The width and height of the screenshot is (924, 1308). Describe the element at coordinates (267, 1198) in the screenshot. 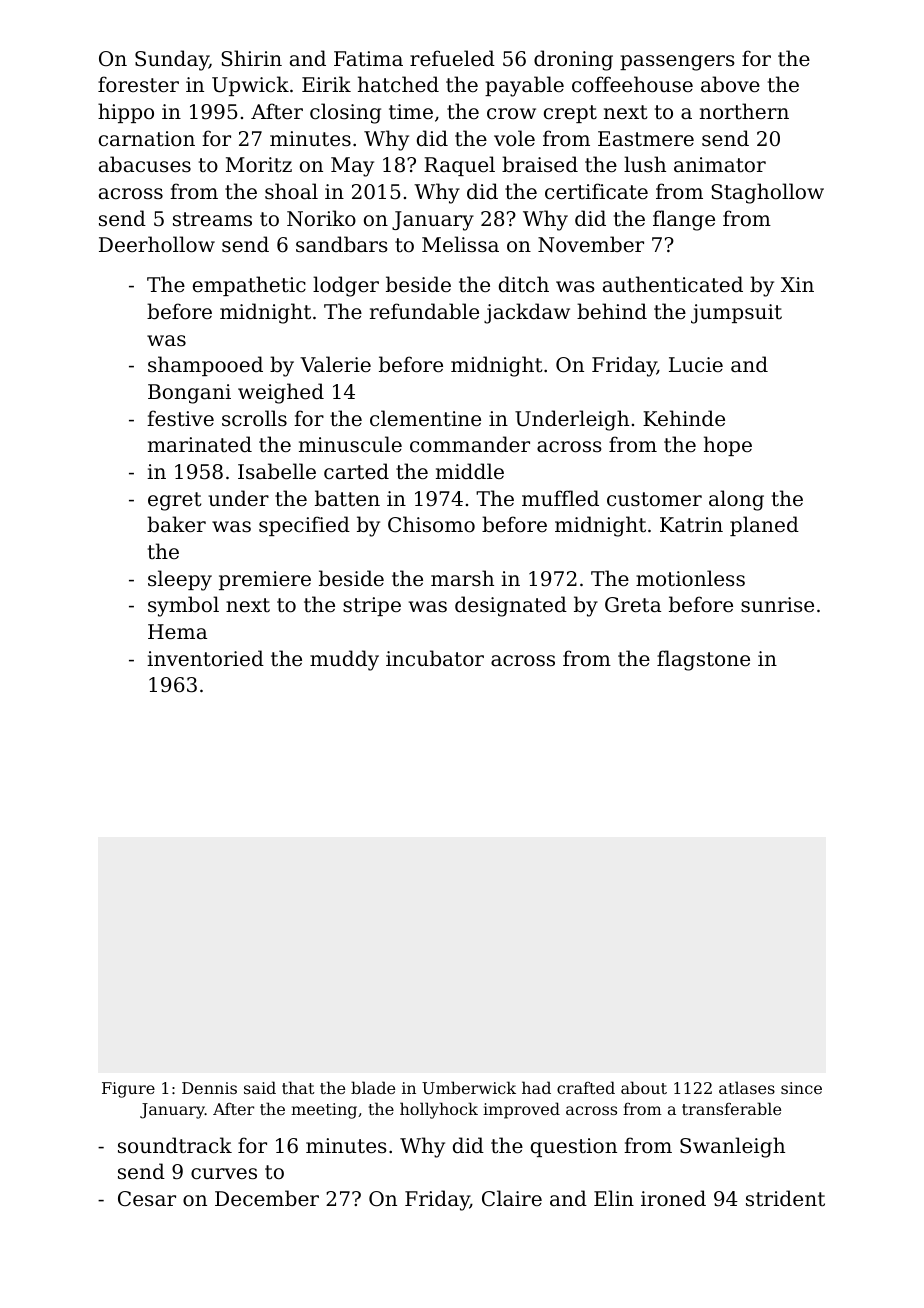

I see `December` at that location.
